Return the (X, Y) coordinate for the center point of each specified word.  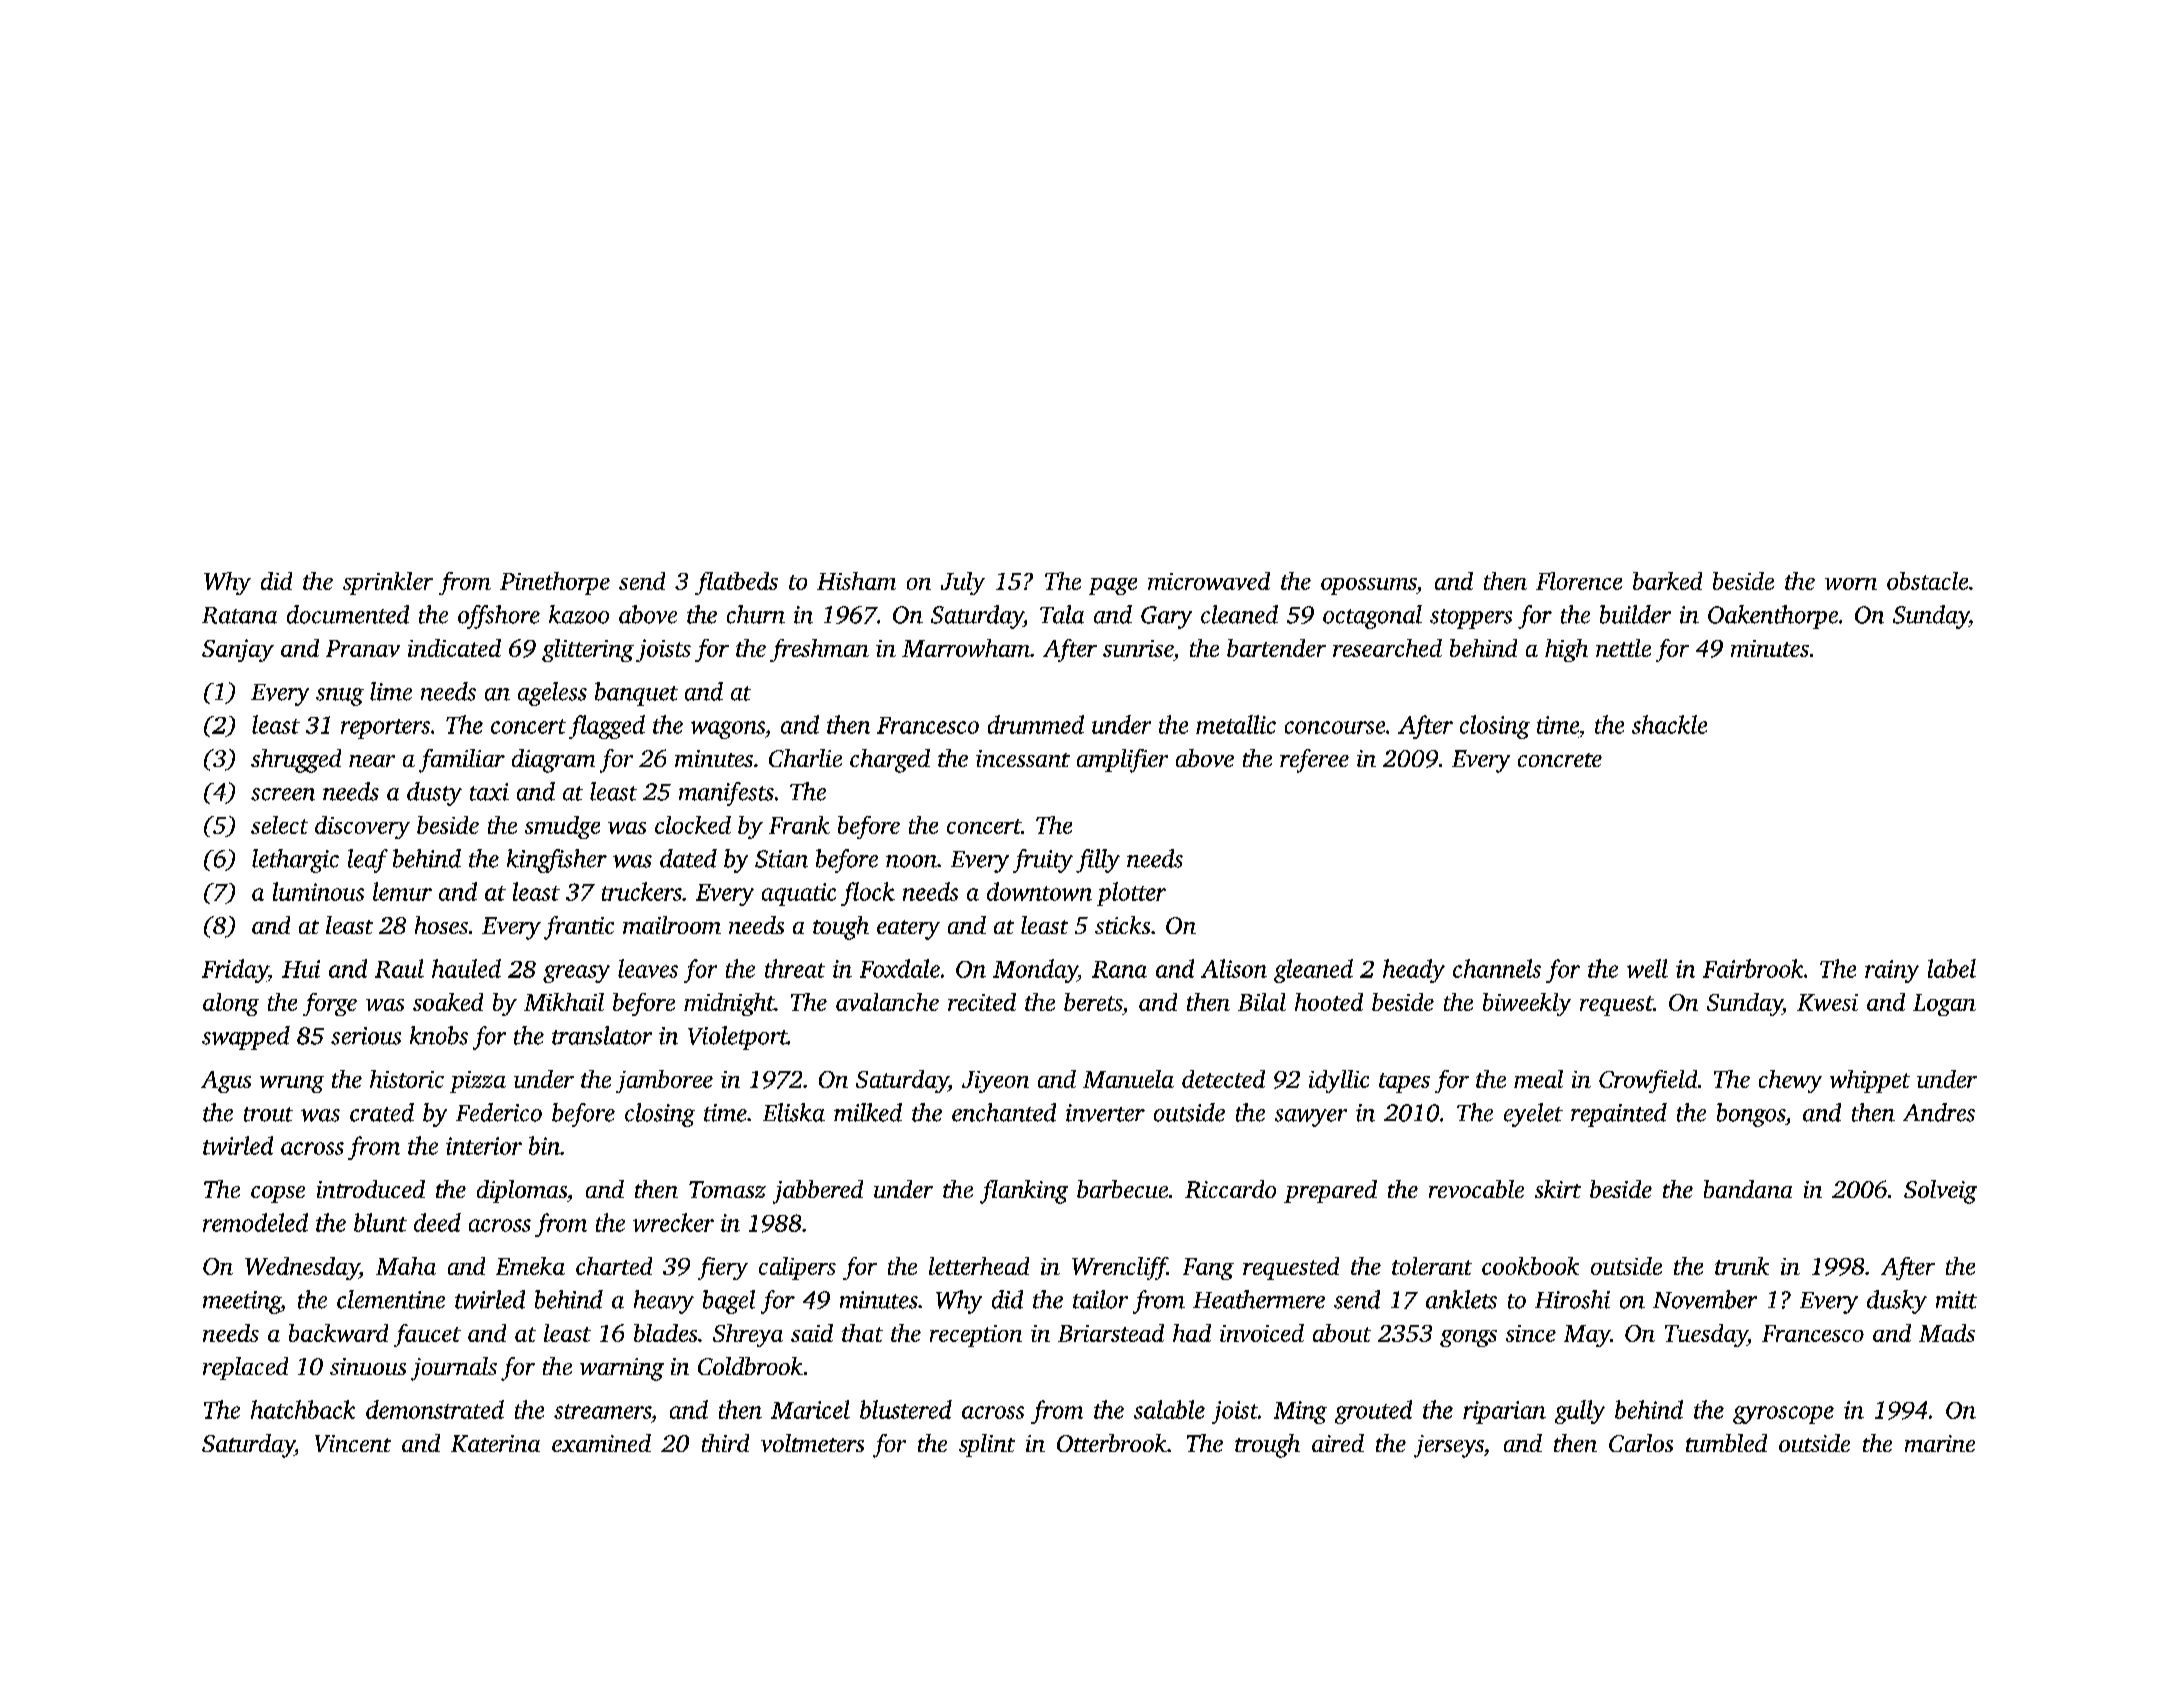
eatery (908, 930)
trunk (1742, 1266)
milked (868, 1112)
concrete (1560, 760)
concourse (1335, 727)
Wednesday (302, 1268)
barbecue (1122, 1189)
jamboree (664, 1081)
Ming (1300, 1412)
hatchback (303, 1409)
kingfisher (557, 861)
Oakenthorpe (1773, 617)
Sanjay (238, 650)
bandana (1748, 1189)
